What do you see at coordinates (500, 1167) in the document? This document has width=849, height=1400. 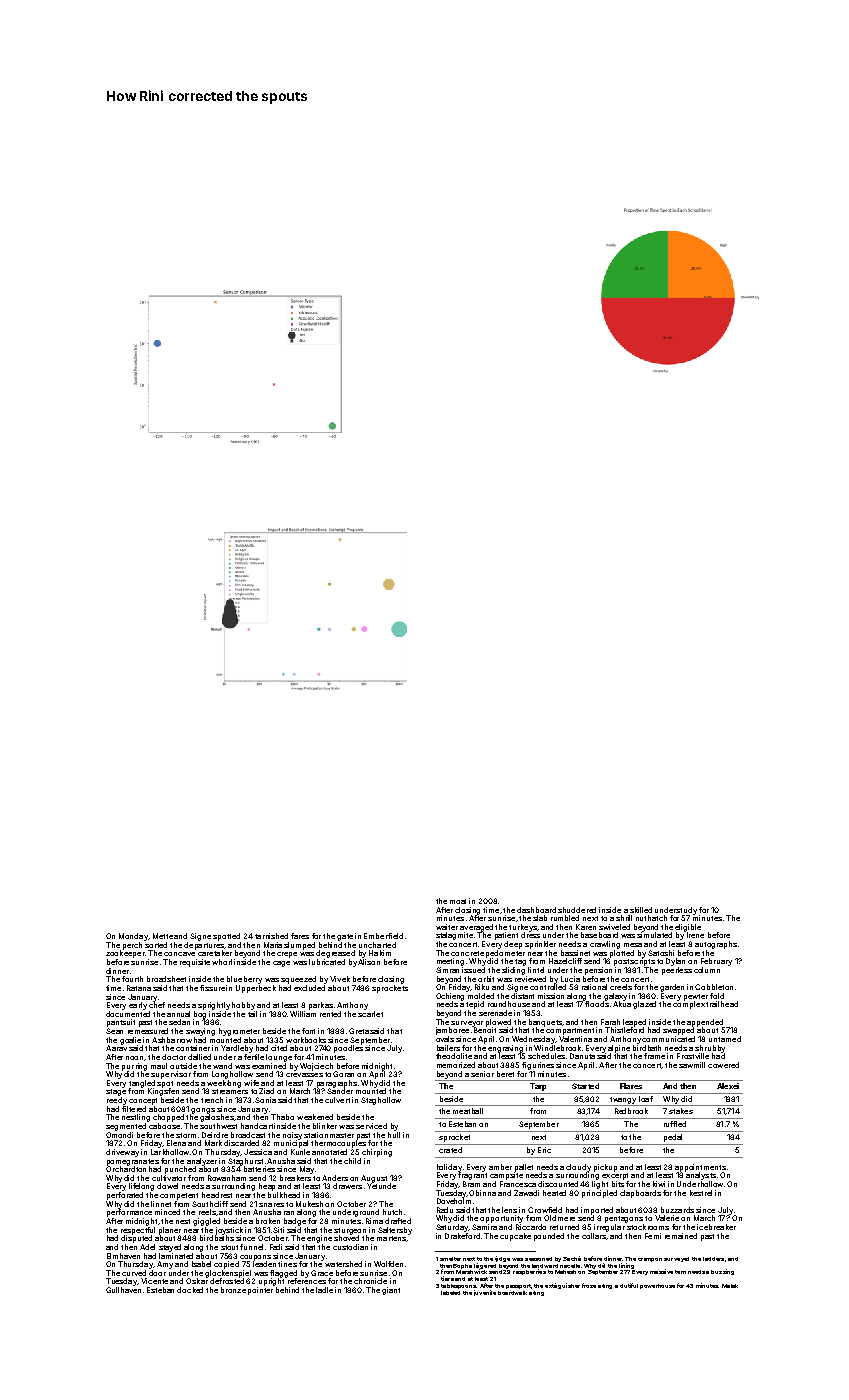 I see `amber` at bounding box center [500, 1167].
